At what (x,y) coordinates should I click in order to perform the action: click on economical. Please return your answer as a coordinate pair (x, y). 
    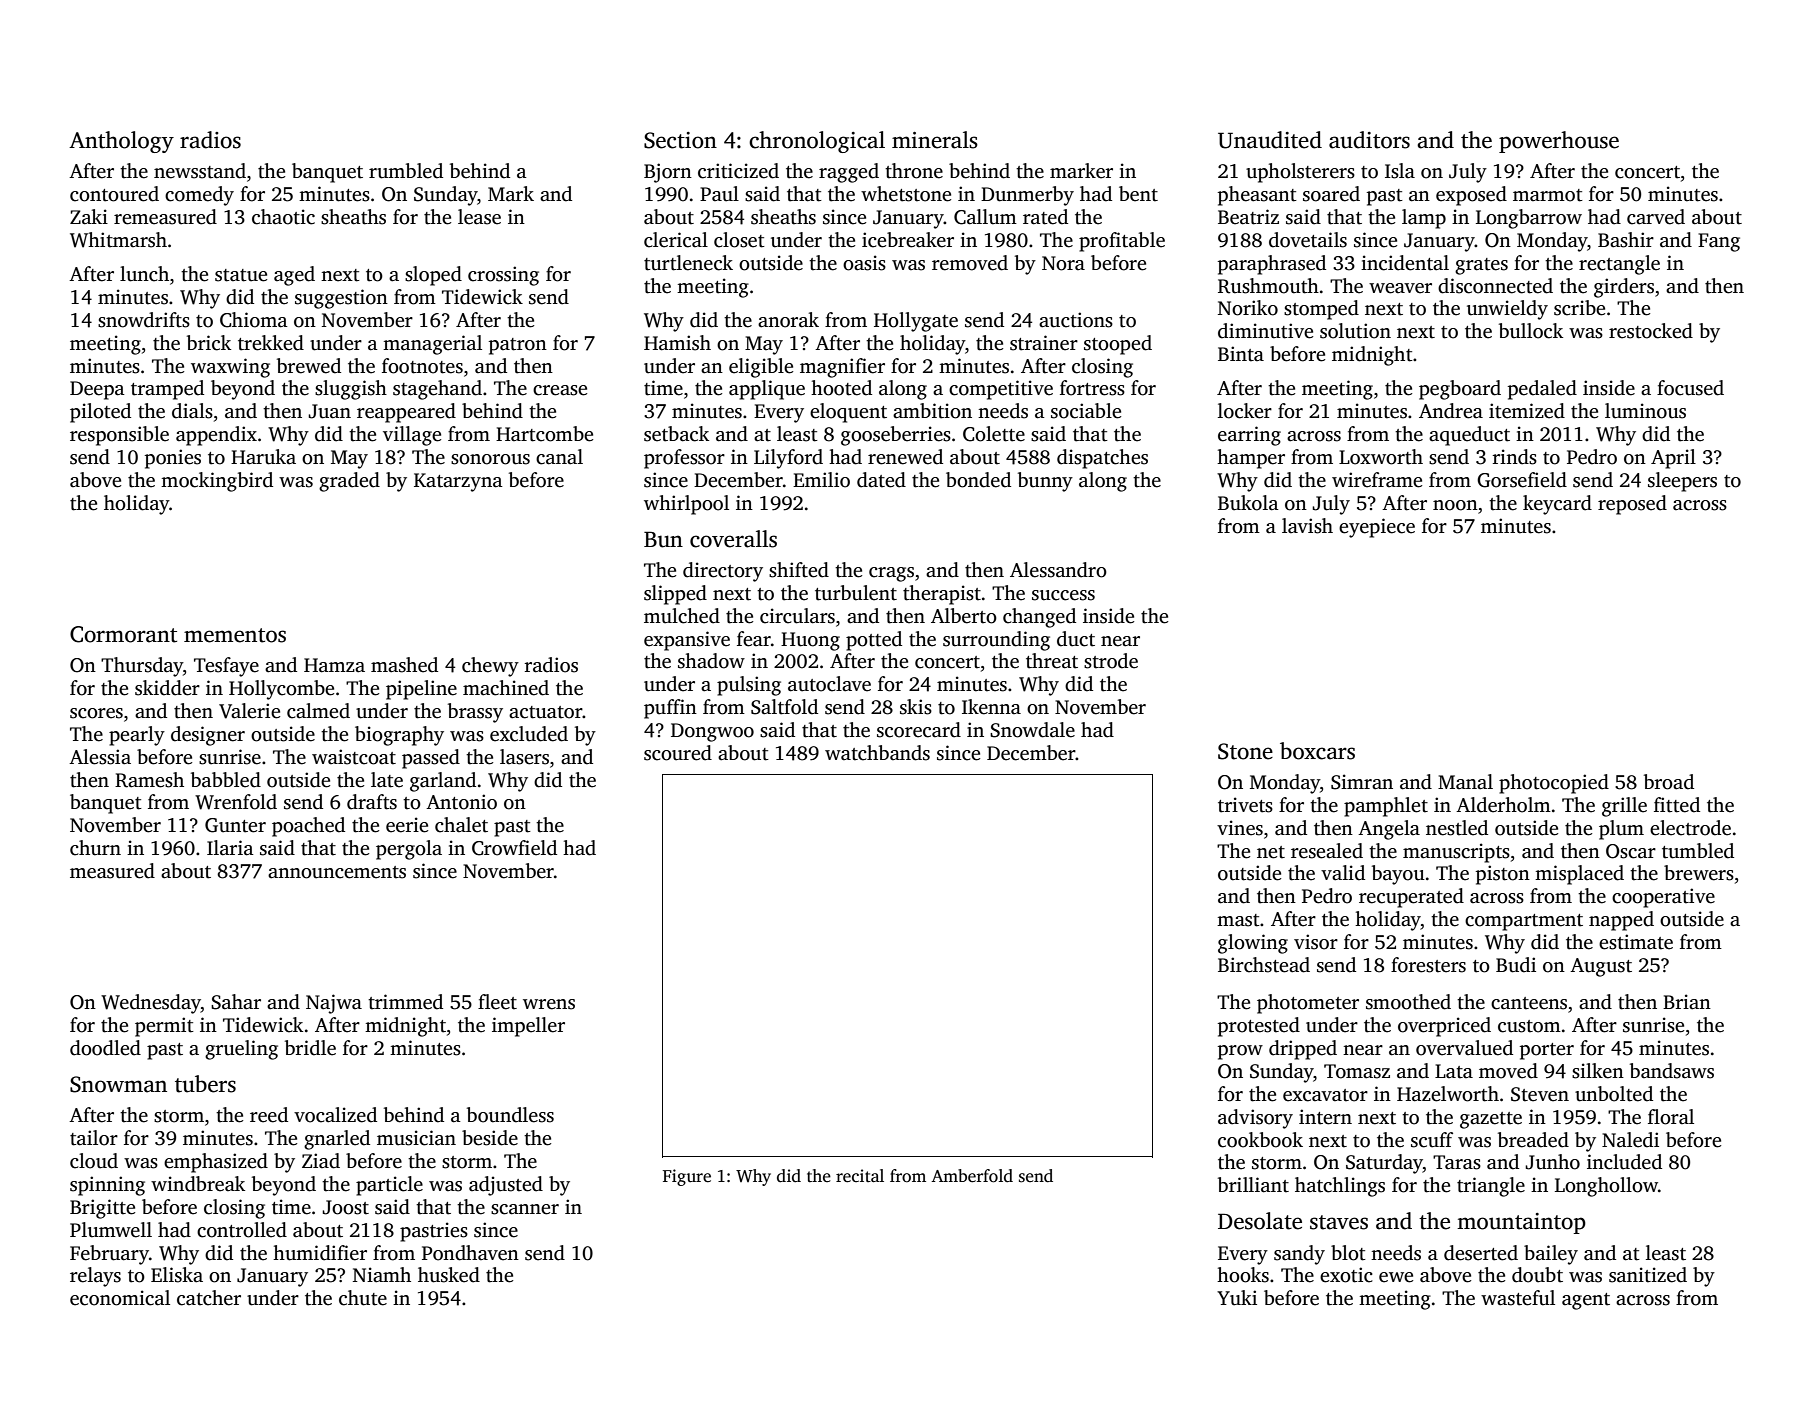
    Looking at the image, I should click on (120, 1298).
